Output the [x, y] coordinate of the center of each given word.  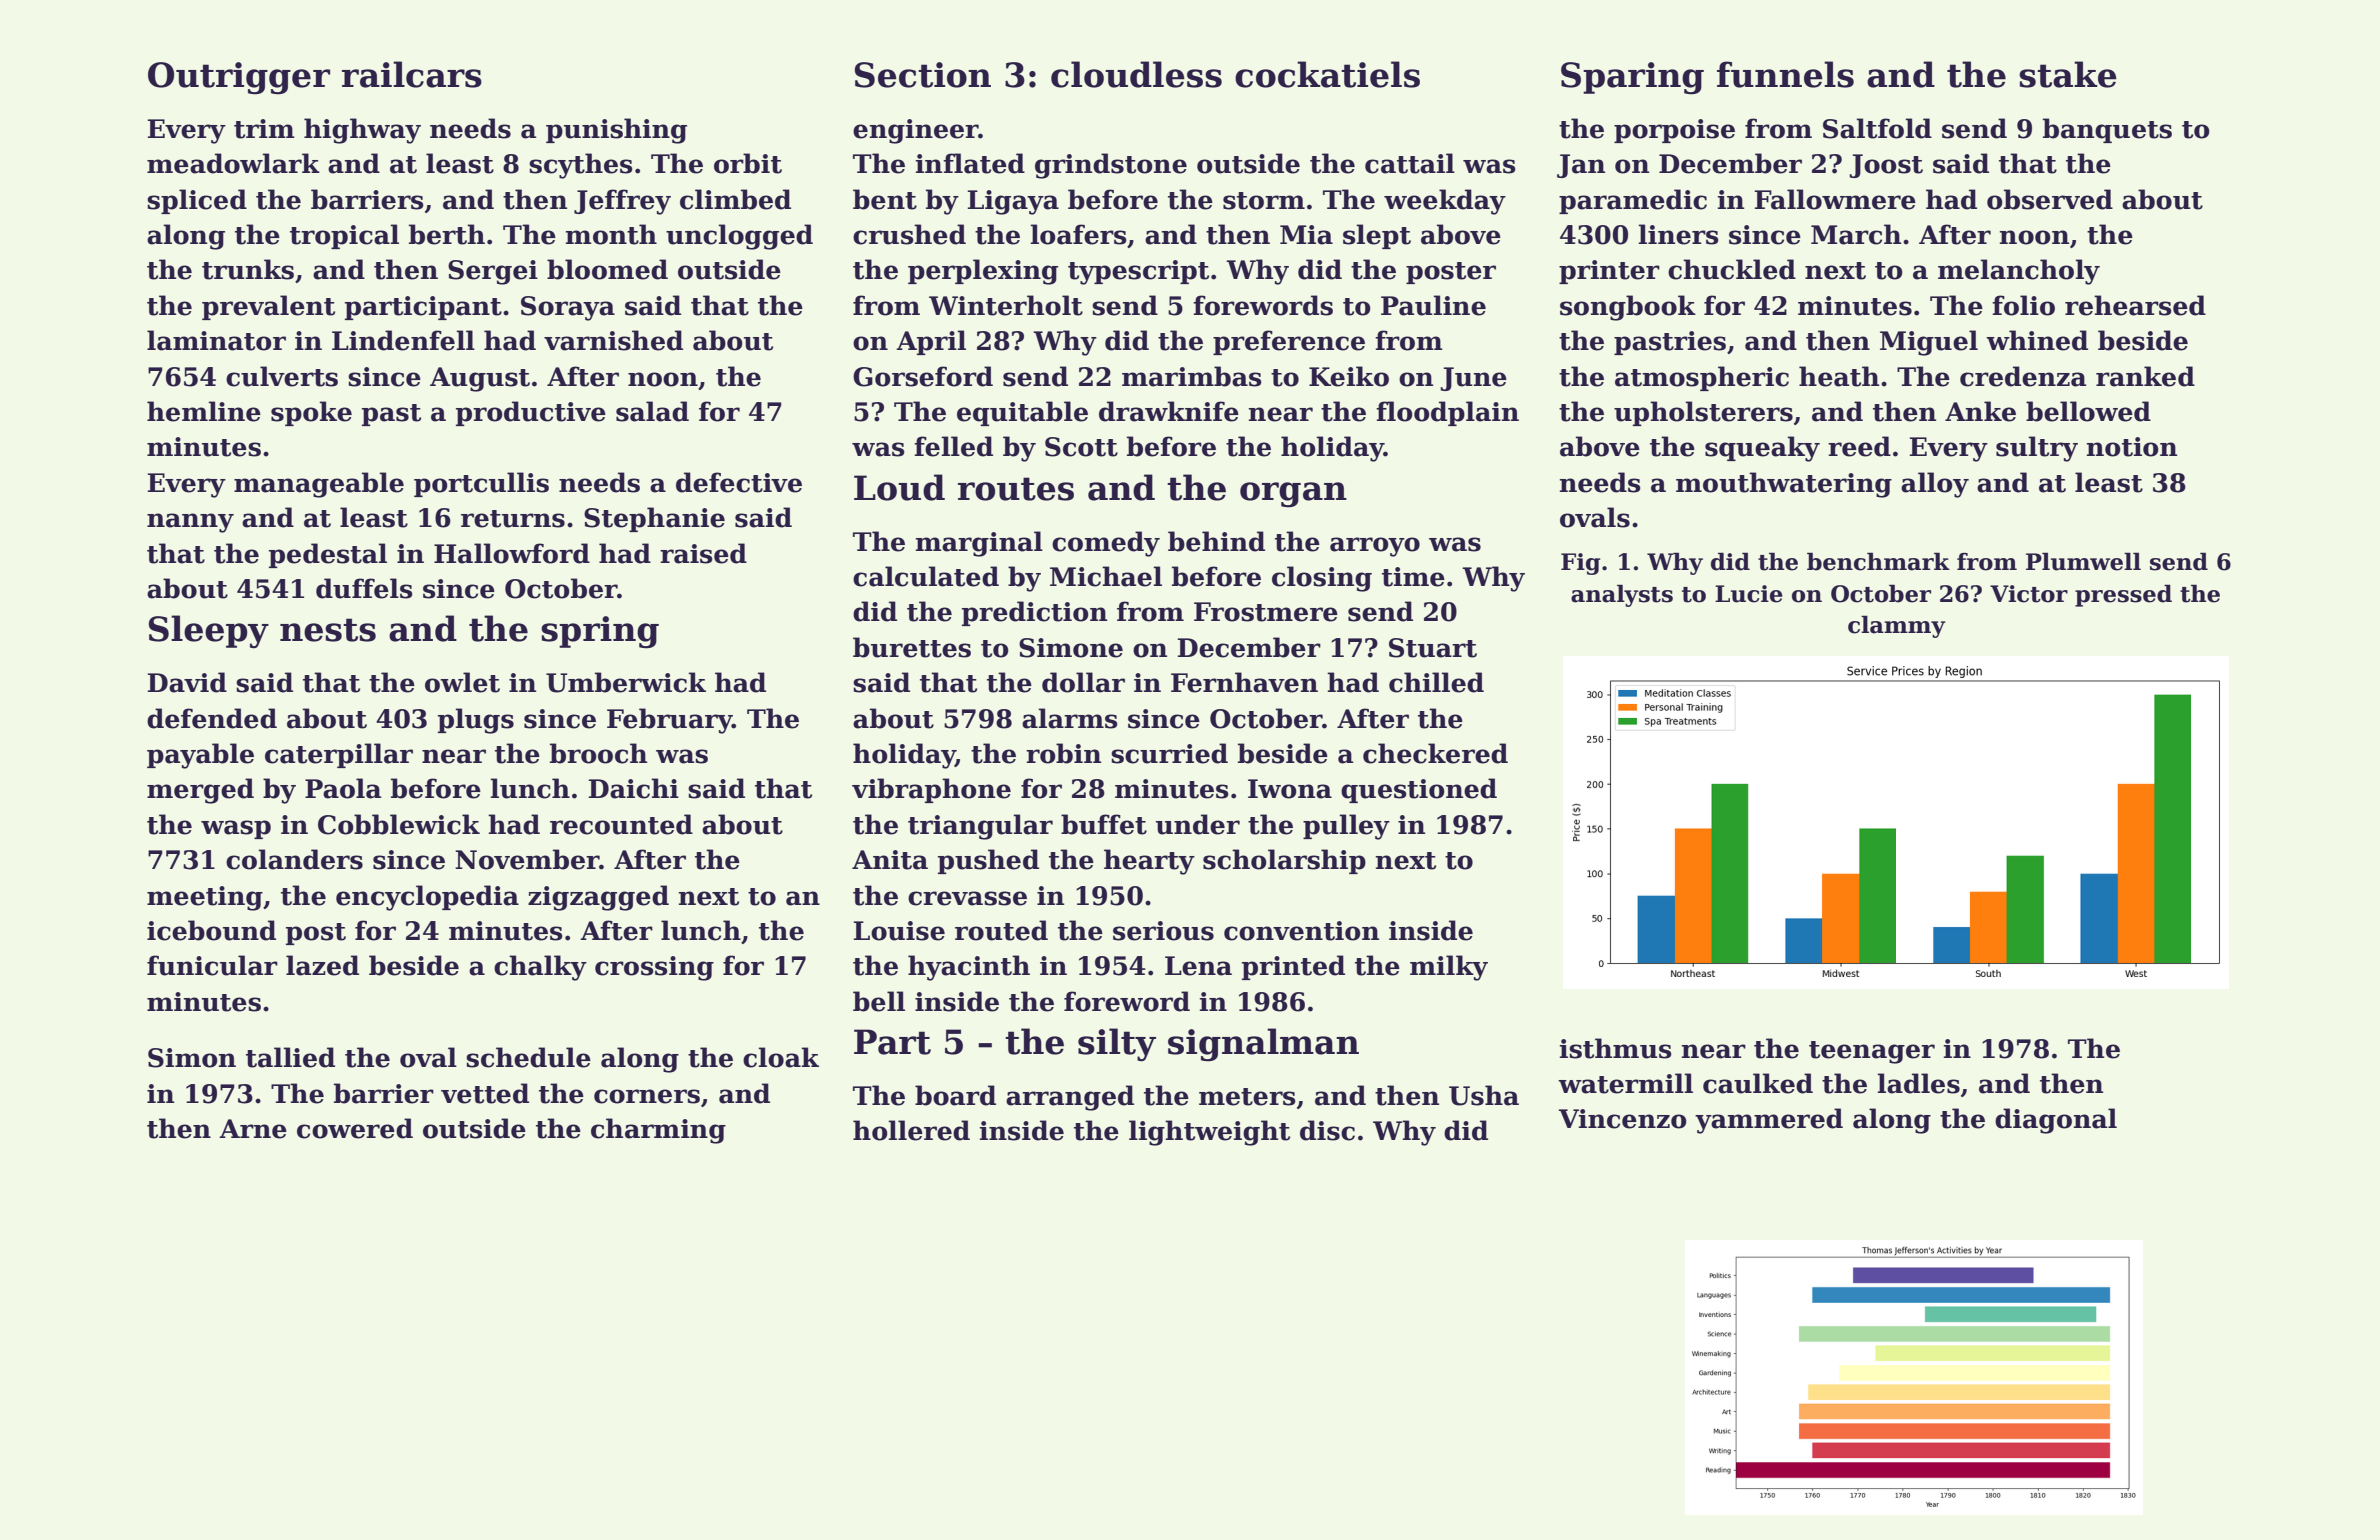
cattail [1410, 163]
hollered [911, 1130]
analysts [1622, 595]
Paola [343, 788]
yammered [1769, 1121]
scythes [581, 166]
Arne [253, 1129]
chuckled [1732, 269]
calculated [926, 576]
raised [703, 553]
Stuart [1433, 648]
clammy [1897, 626]
